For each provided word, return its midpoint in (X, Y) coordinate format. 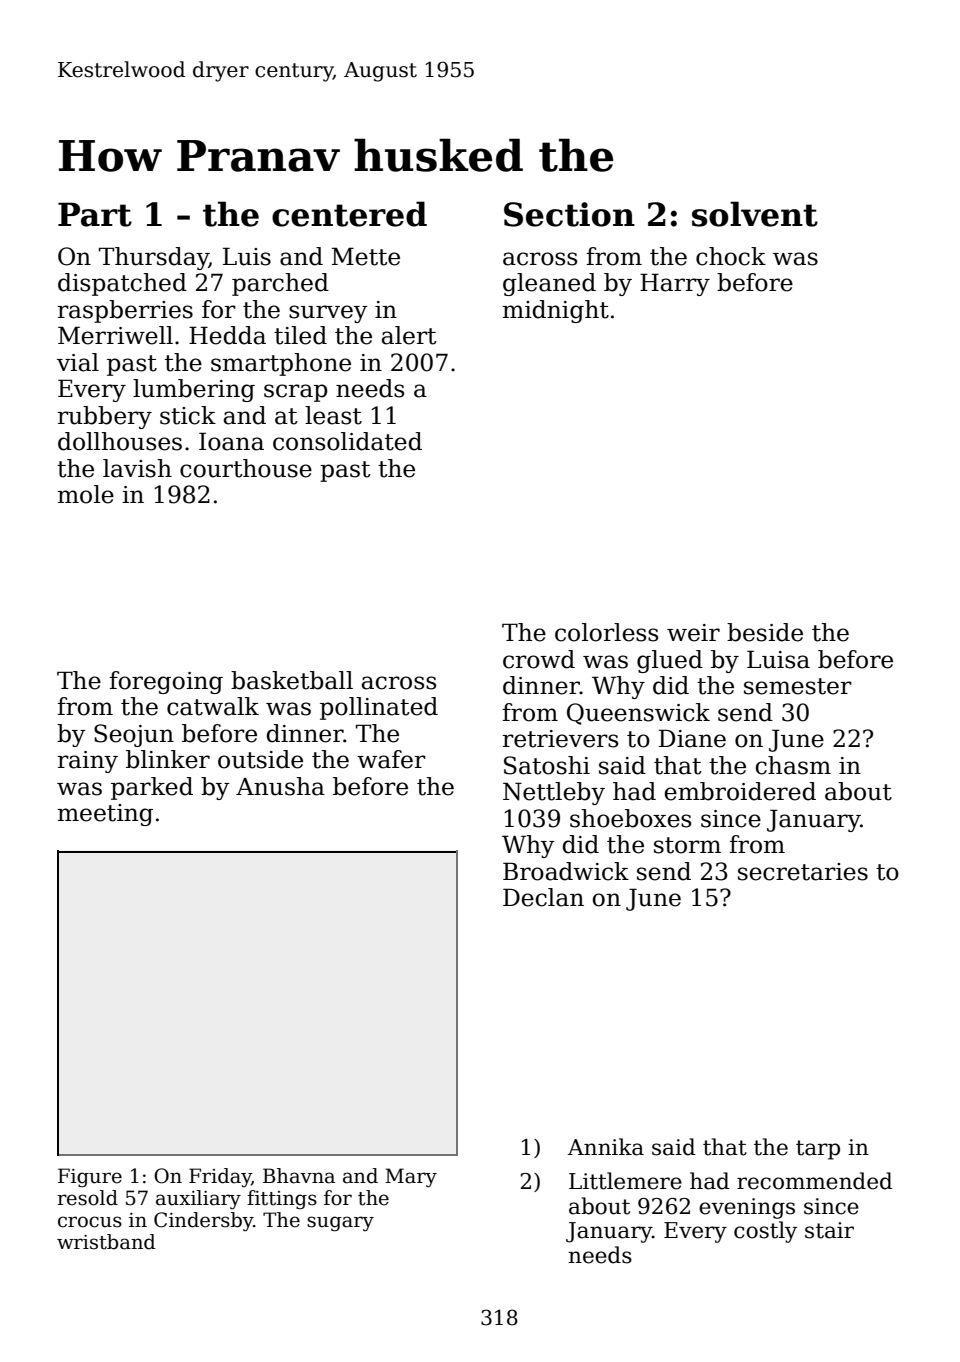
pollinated (379, 708)
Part (95, 214)
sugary (340, 1224)
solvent (755, 214)
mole (85, 494)
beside (765, 632)
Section (569, 214)
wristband (106, 1242)
